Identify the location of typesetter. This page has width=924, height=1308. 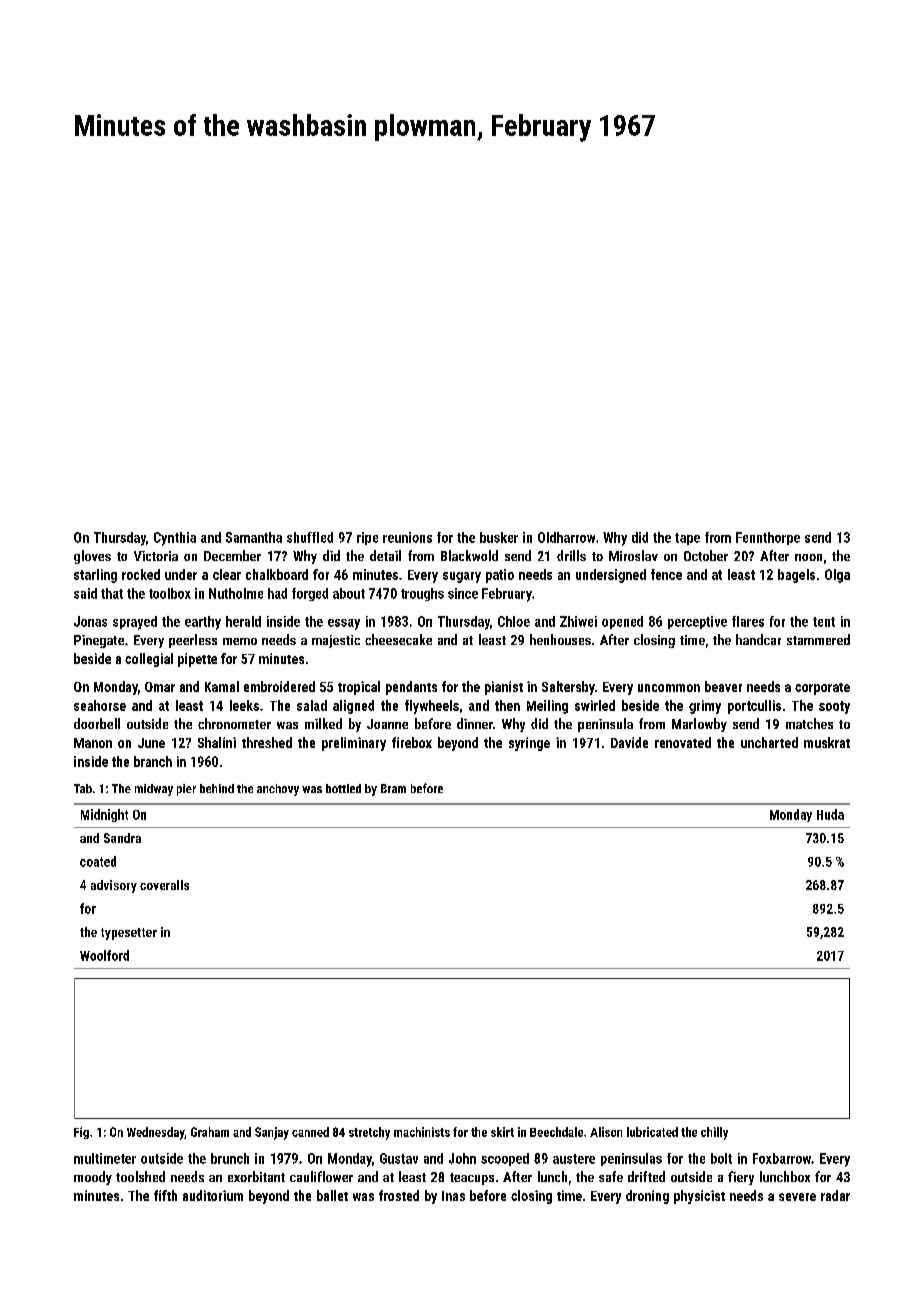
(129, 934).
